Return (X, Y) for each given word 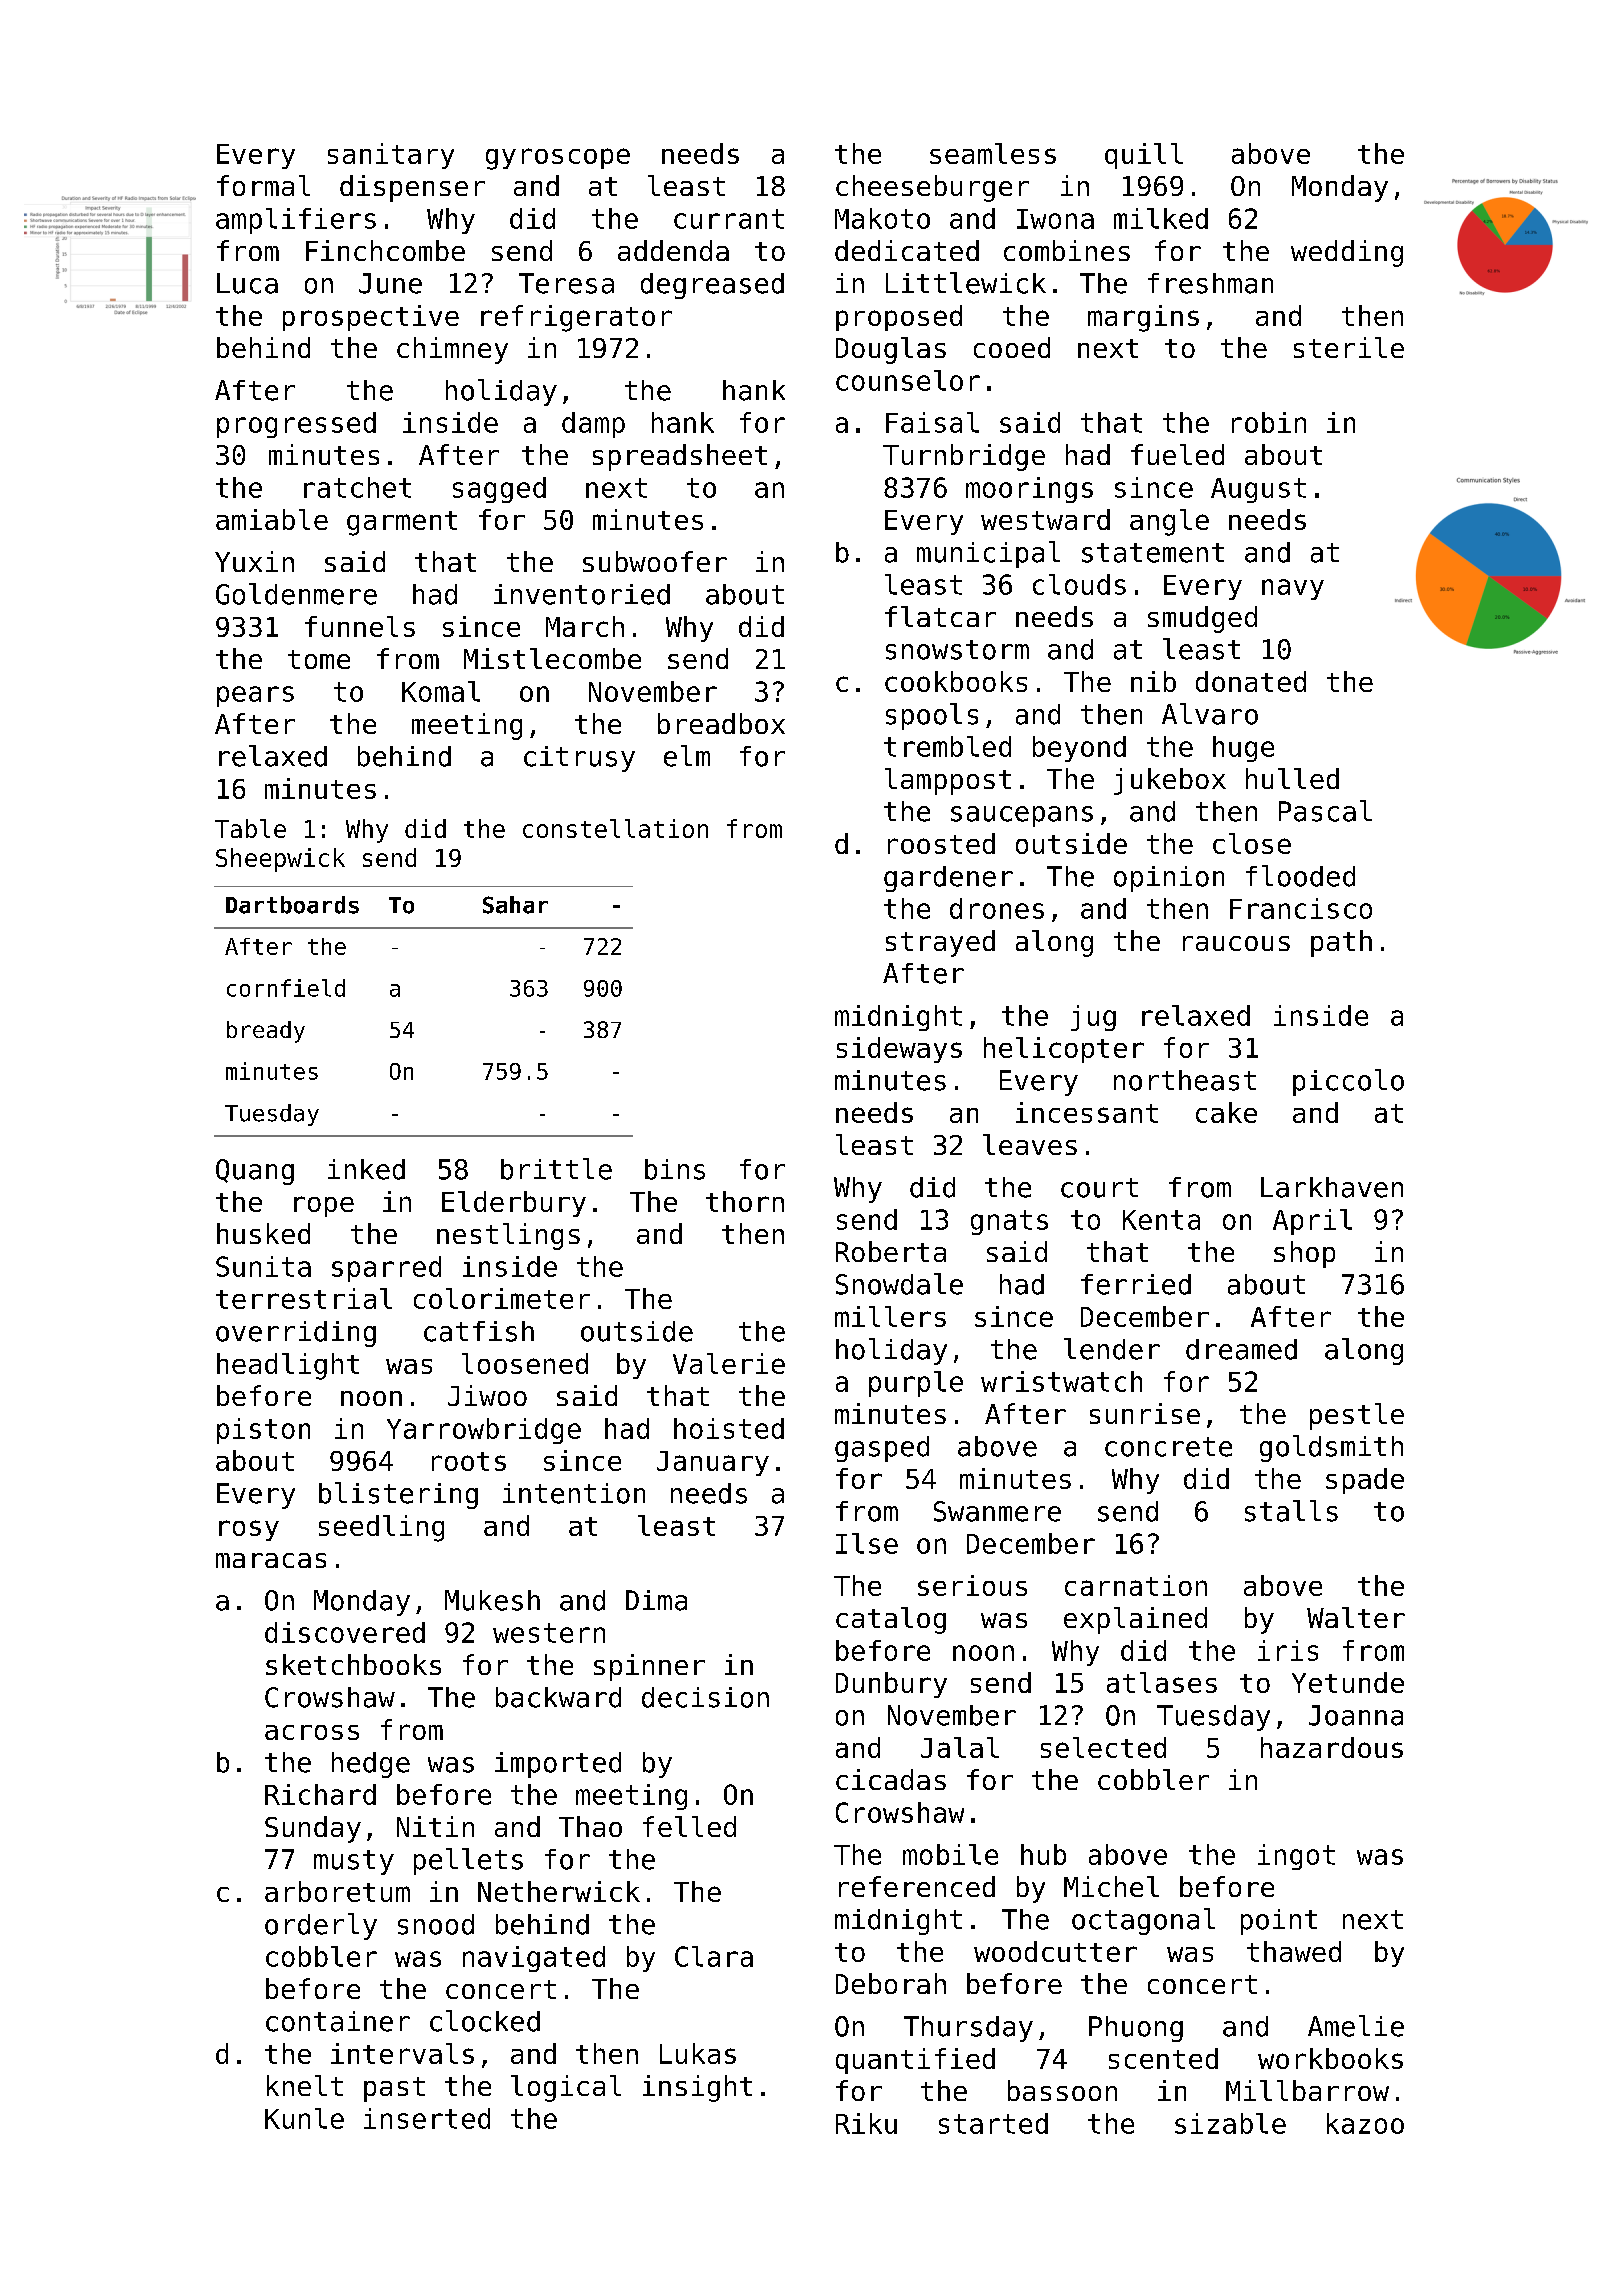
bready (266, 1032)
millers (890, 1316)
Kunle (304, 2118)
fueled (1177, 454)
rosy (249, 1530)
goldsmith (1331, 1448)
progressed (296, 425)
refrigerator (576, 318)
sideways (899, 1050)
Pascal (1325, 811)
